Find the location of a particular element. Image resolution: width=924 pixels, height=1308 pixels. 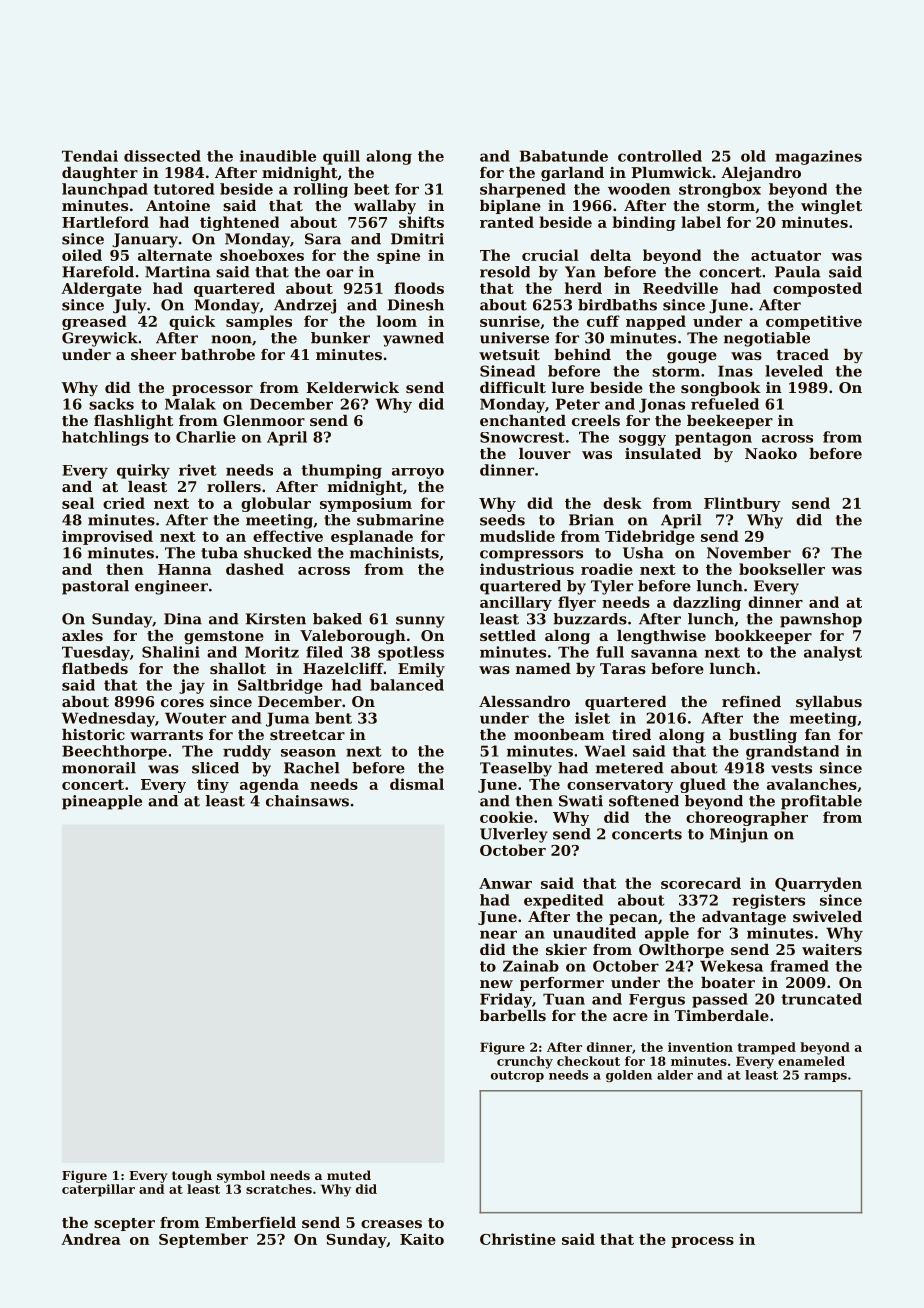

Quarryden is located at coordinates (818, 884).
